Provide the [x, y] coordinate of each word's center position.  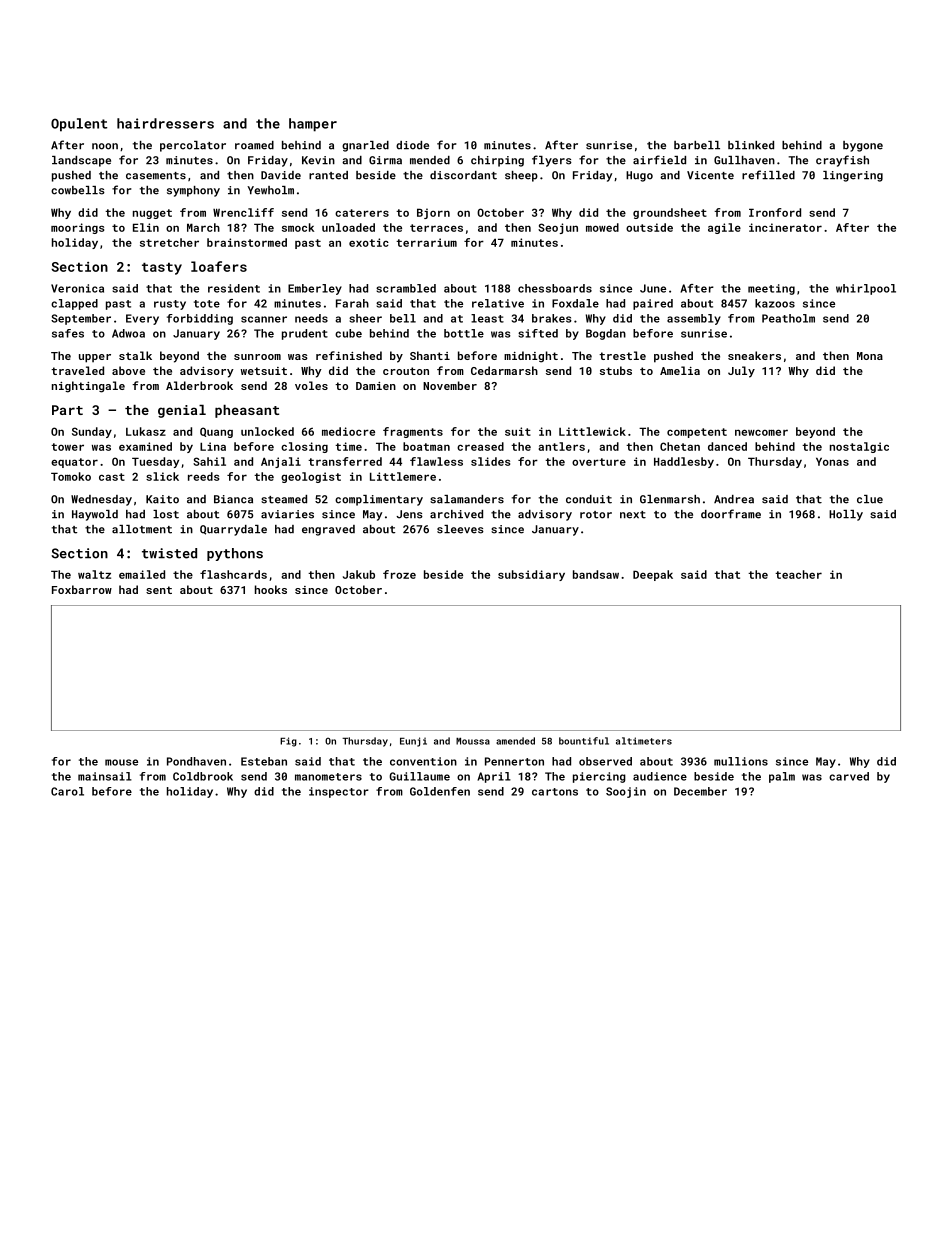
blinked [751, 145]
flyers [552, 161]
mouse [121, 762]
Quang [216, 432]
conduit [589, 499]
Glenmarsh [670, 499]
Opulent [79, 125]
